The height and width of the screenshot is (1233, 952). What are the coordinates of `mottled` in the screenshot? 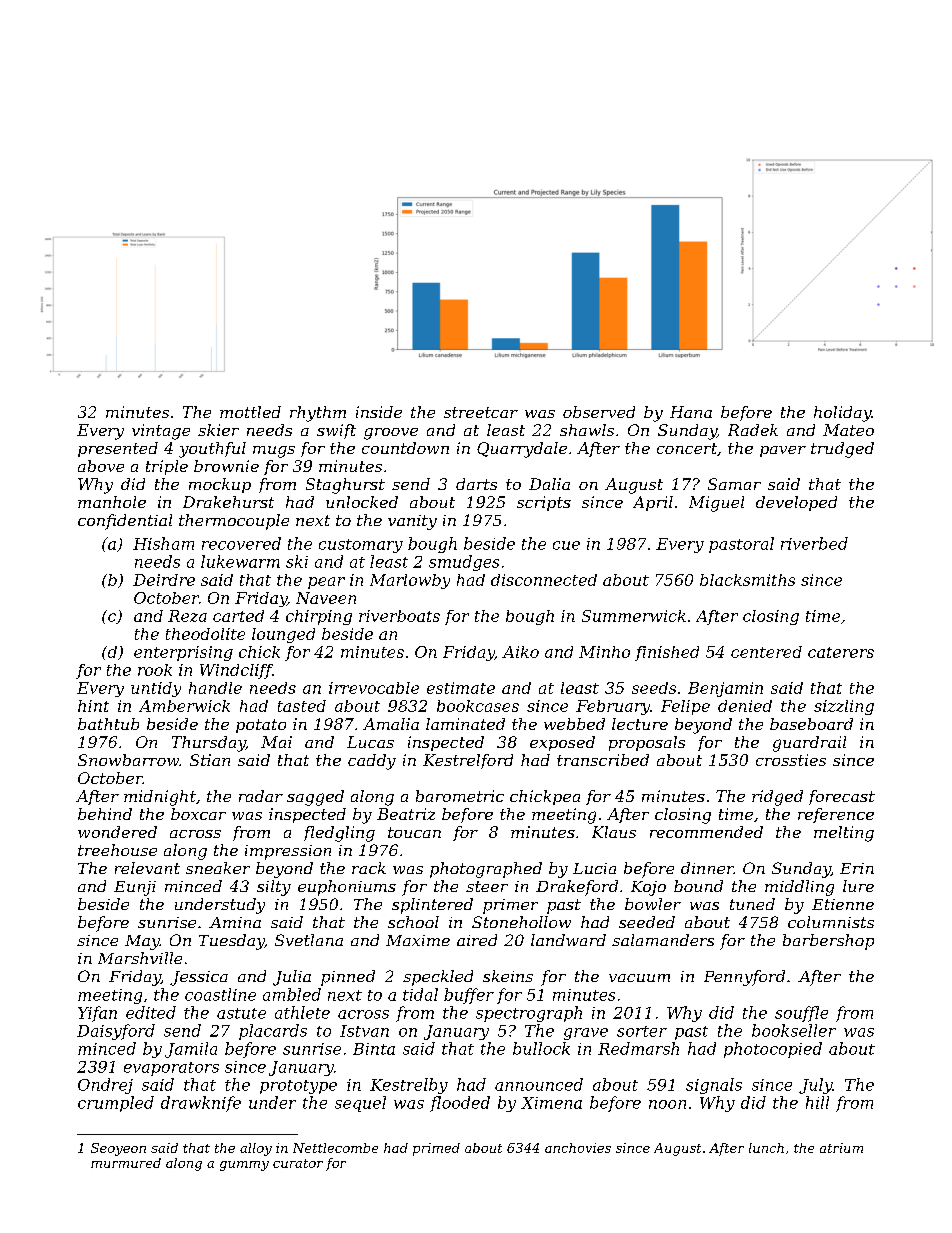 It's located at (250, 412).
